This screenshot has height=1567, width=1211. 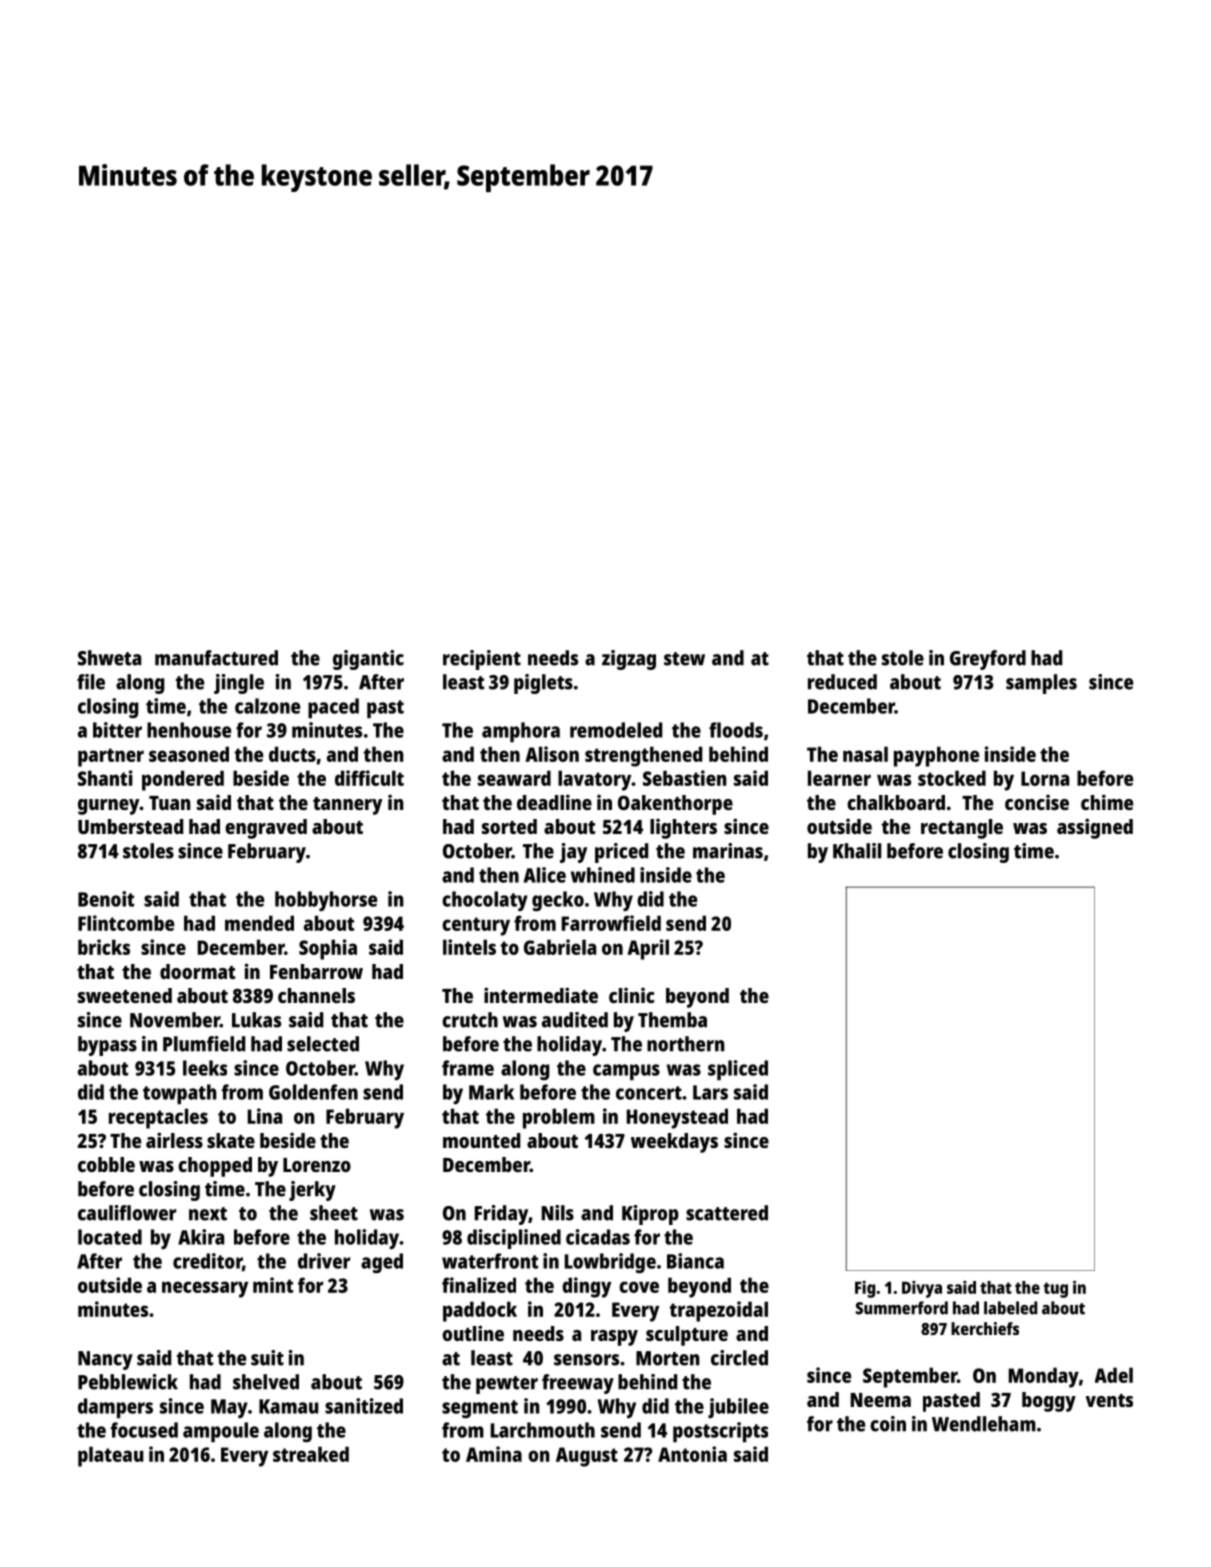 I want to click on northern, so click(x=686, y=1044).
